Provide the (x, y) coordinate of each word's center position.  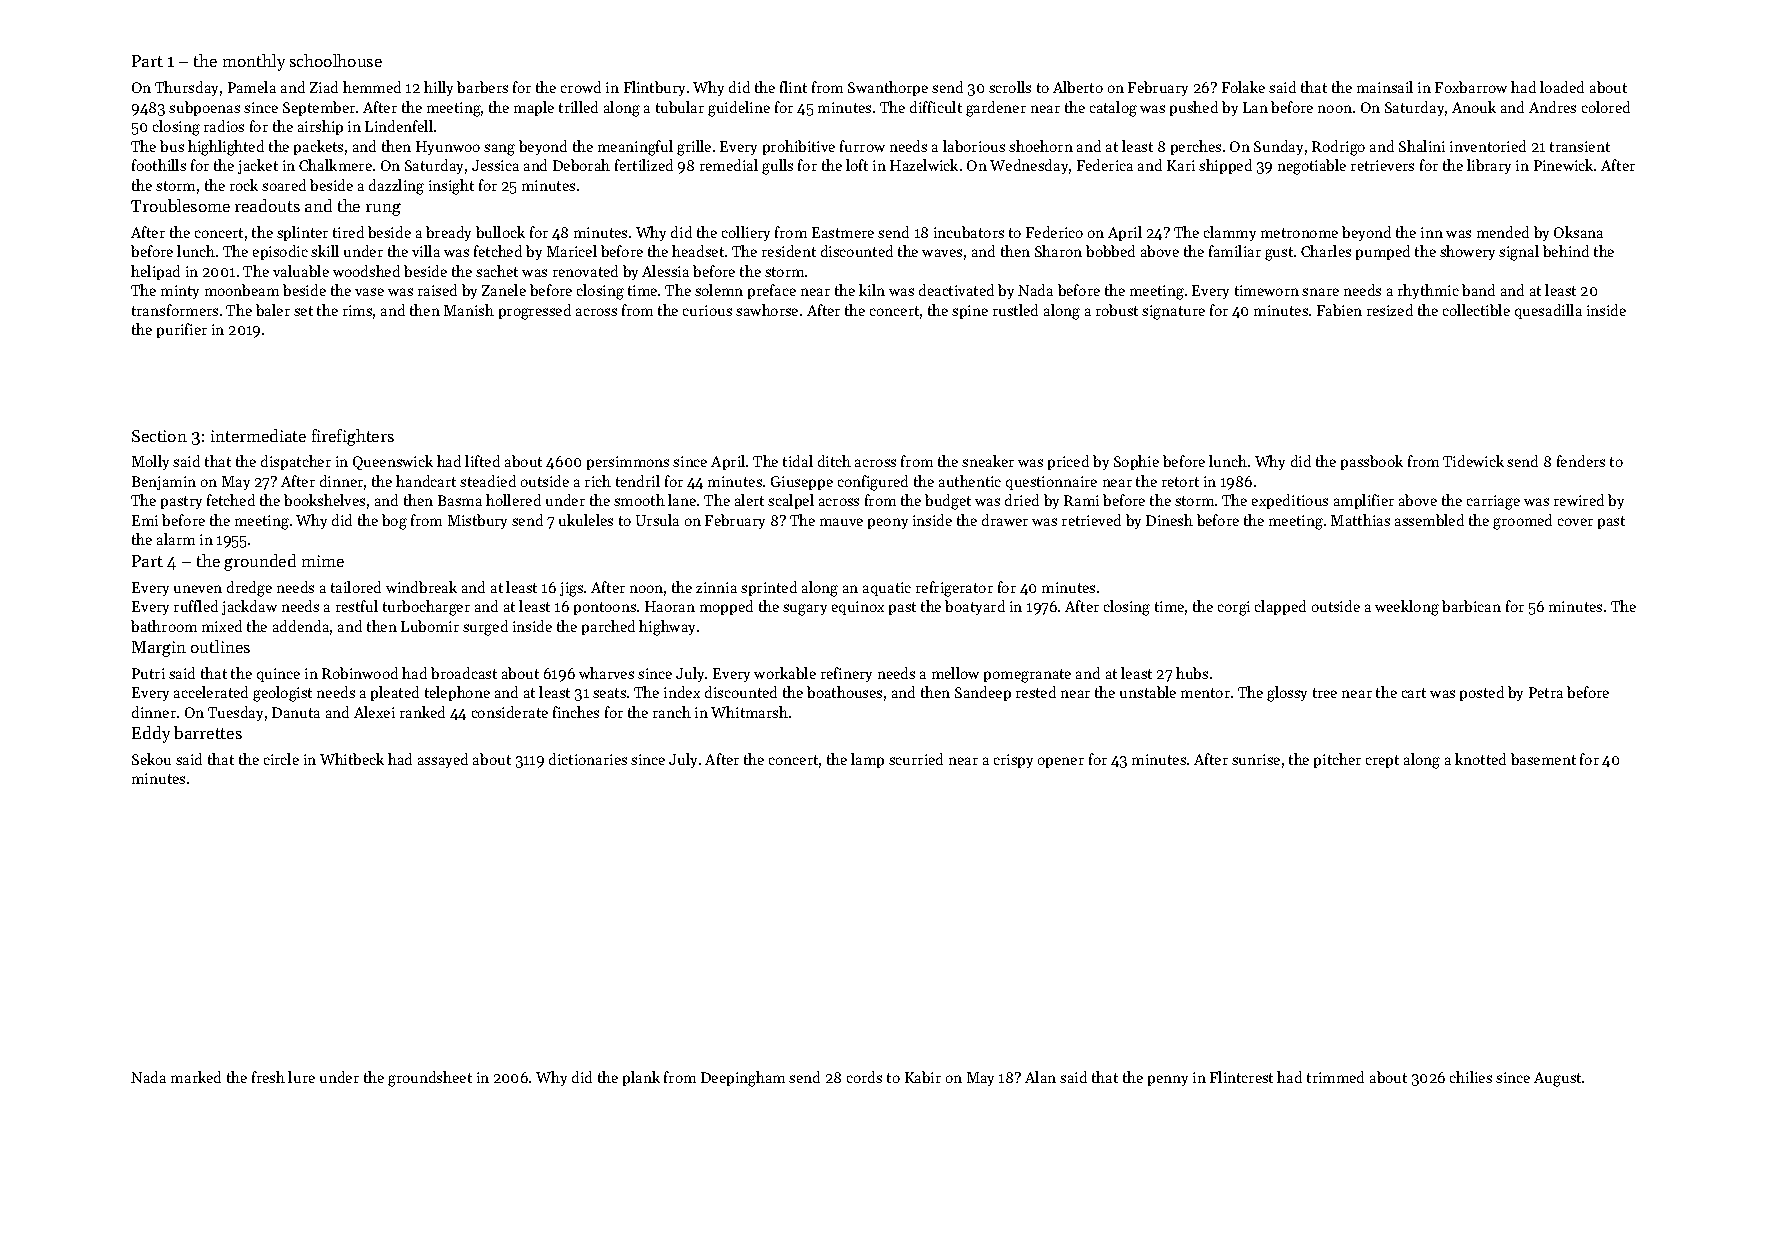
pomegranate (1027, 676)
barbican (1471, 606)
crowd (581, 87)
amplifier (1364, 501)
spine (970, 312)
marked (196, 1077)
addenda (301, 626)
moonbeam (242, 290)
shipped (1225, 166)
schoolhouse (336, 60)
